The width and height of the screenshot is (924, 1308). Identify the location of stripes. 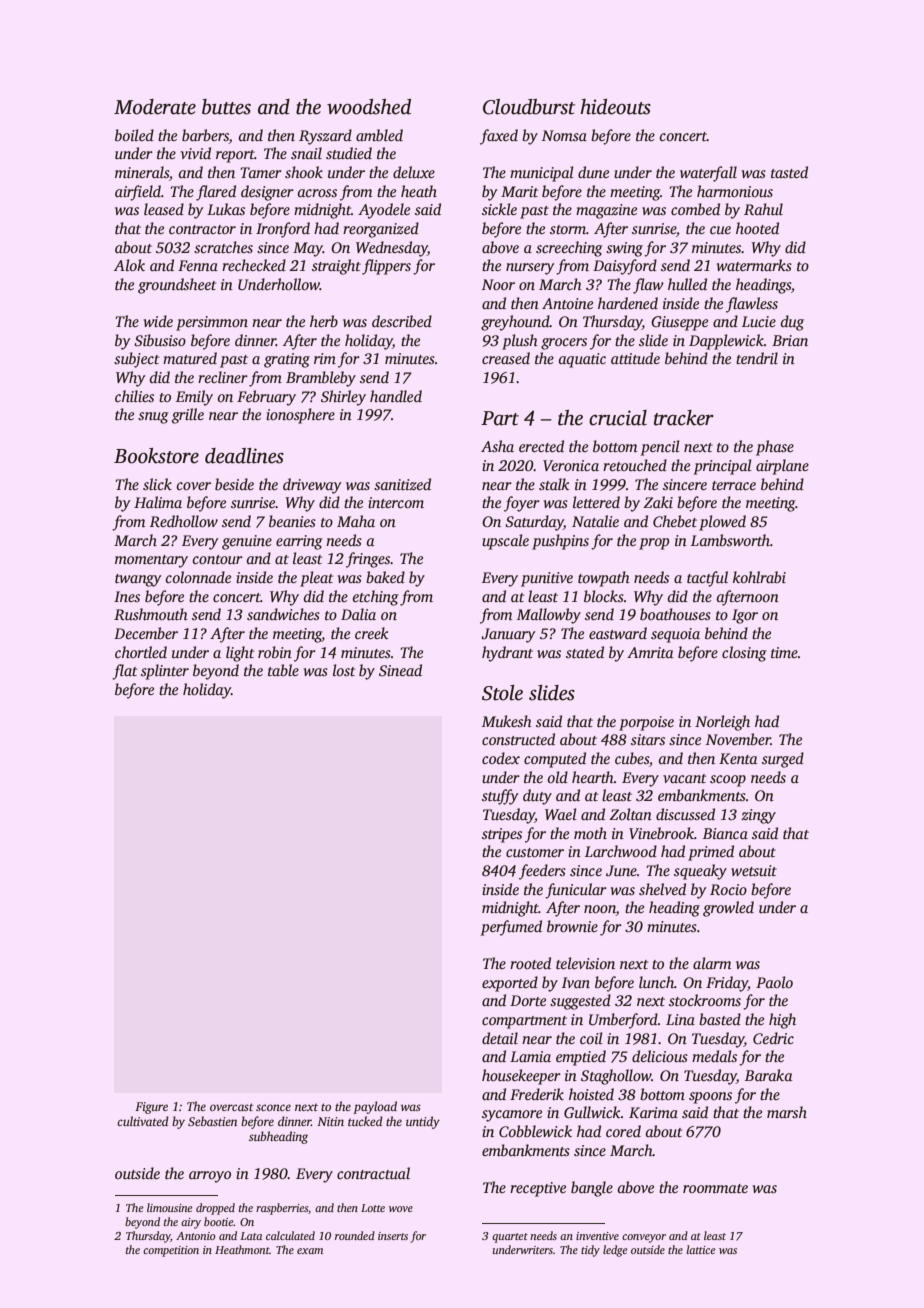
(502, 835).
